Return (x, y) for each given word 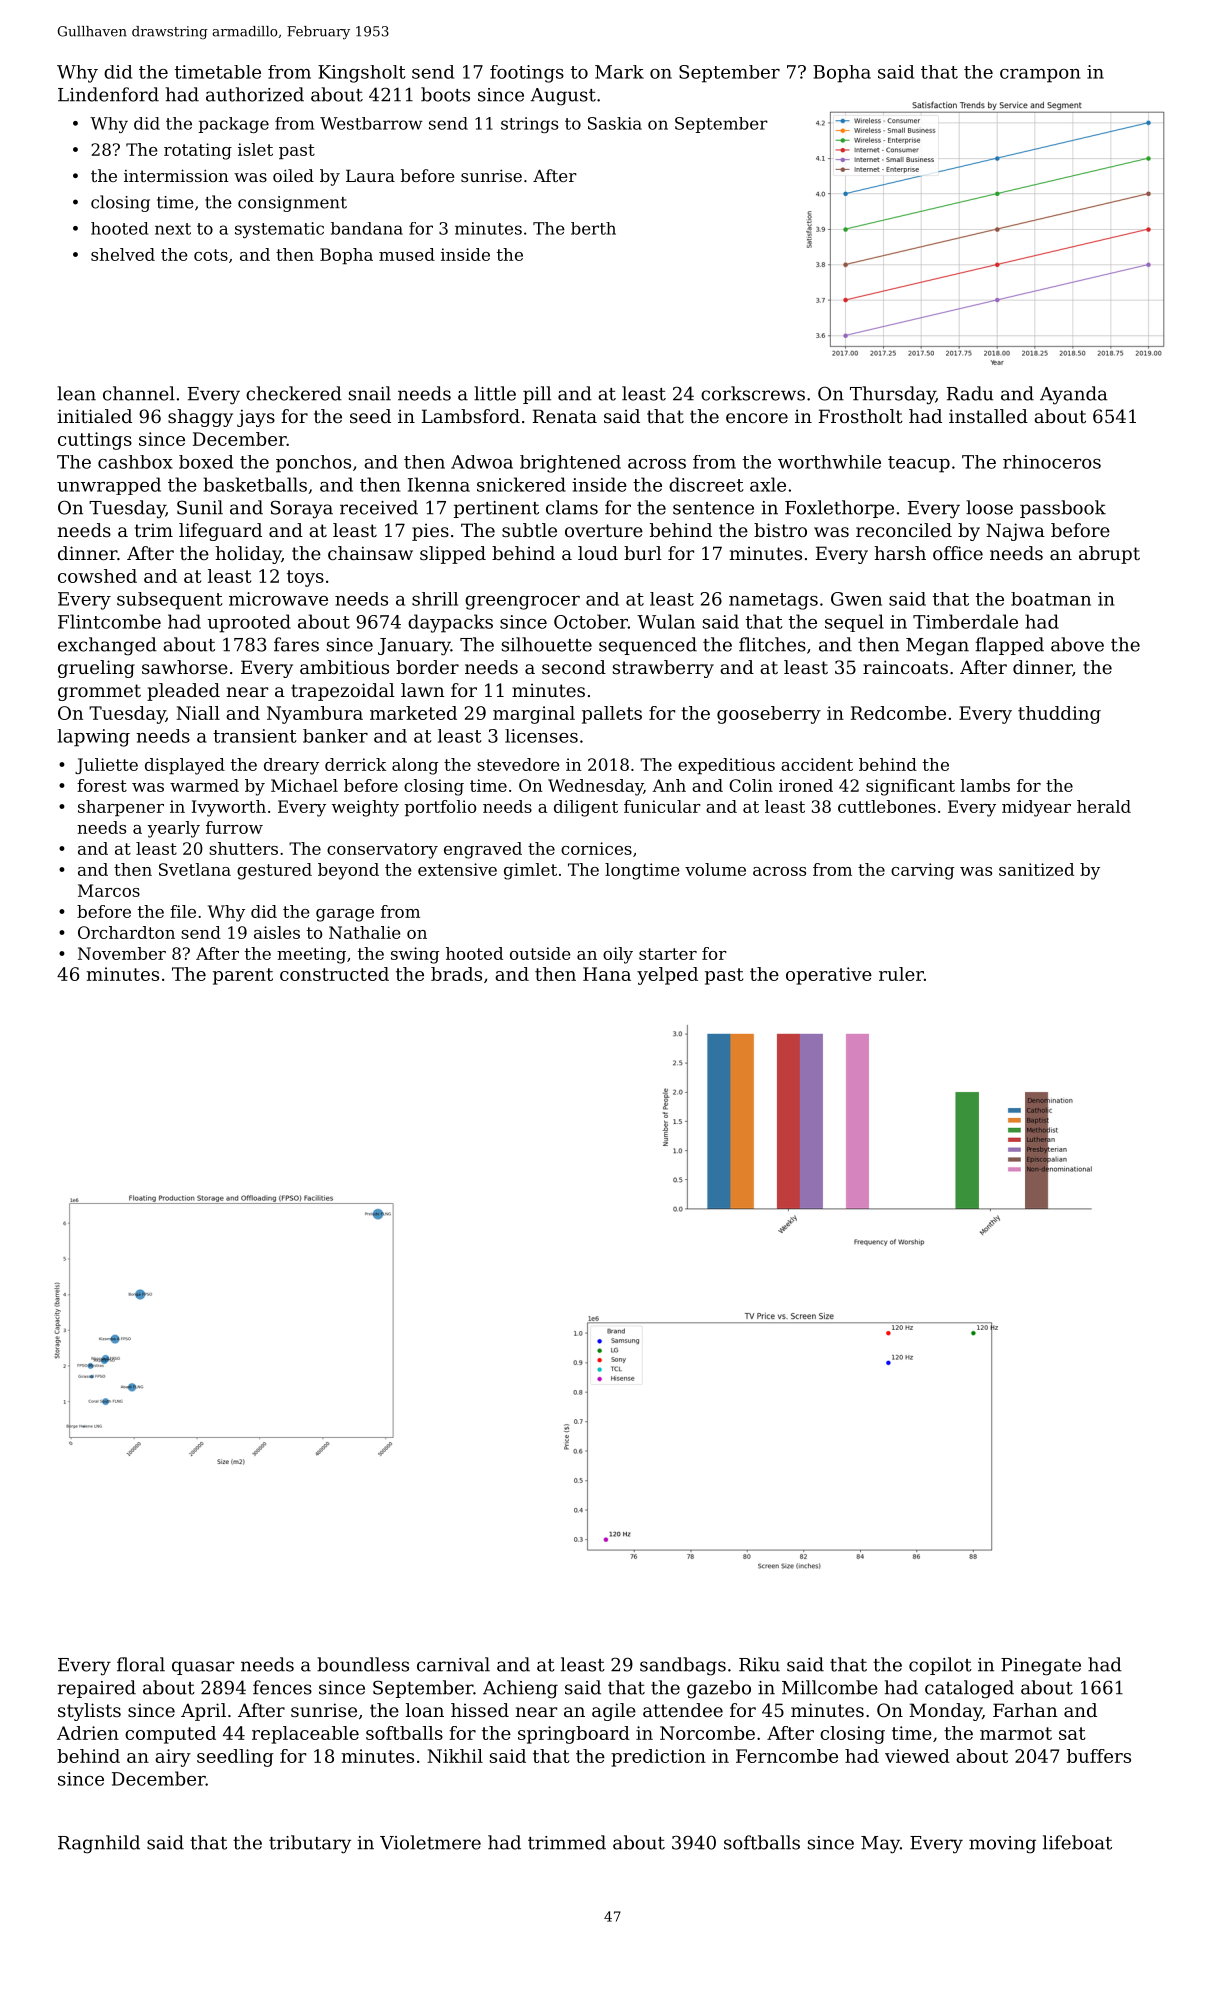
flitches (772, 644)
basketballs (255, 484)
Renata (565, 416)
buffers (1099, 1756)
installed (988, 416)
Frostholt (861, 416)
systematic (279, 230)
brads (456, 974)
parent (243, 976)
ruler (901, 974)
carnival (453, 1664)
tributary (310, 1844)
